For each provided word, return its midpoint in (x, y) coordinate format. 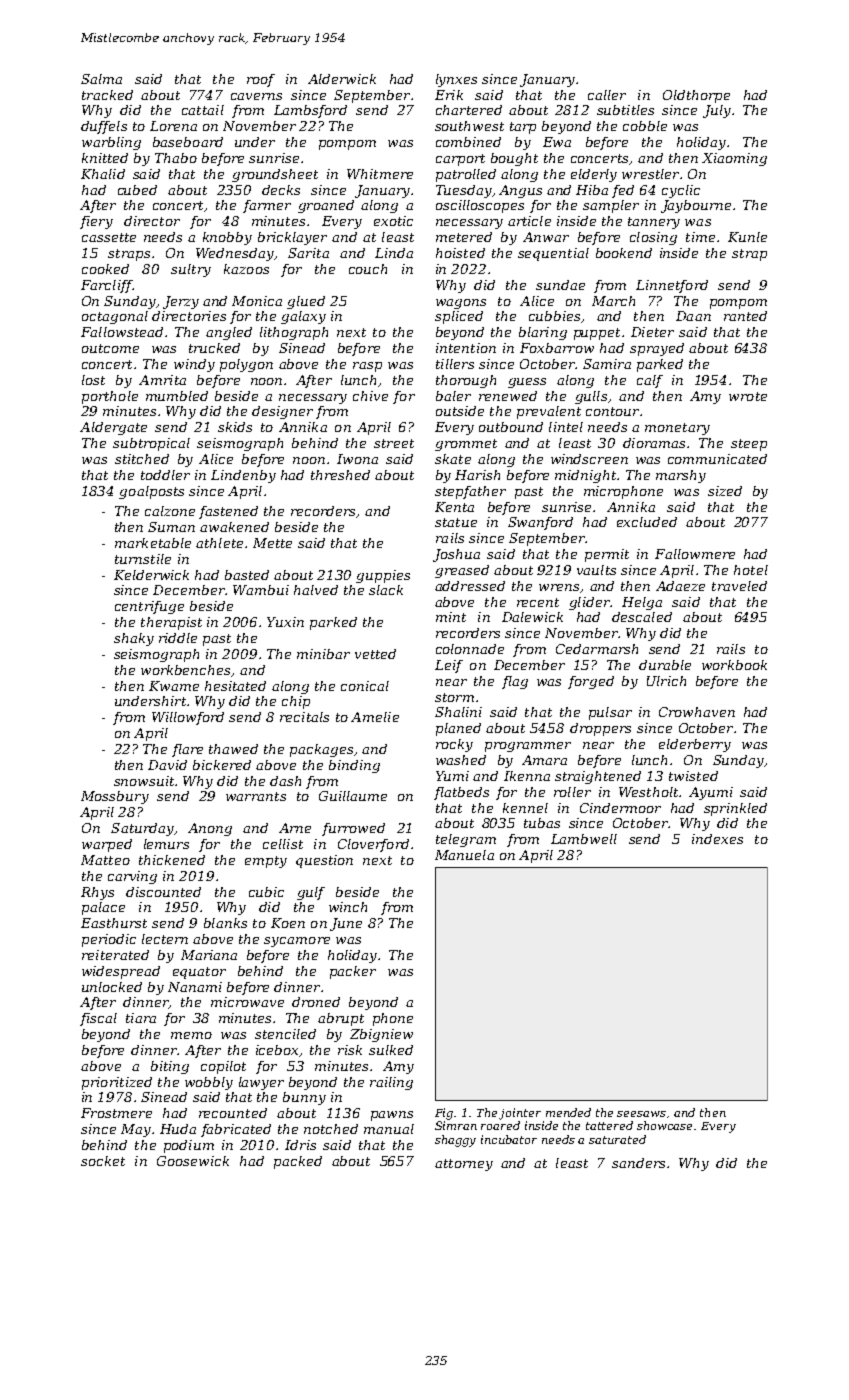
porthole (110, 397)
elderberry (695, 745)
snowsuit (144, 781)
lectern (165, 939)
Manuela (464, 855)
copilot (223, 1067)
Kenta (454, 507)
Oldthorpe (696, 96)
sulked (391, 1050)
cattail (203, 110)
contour (612, 411)
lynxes (456, 80)
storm (454, 697)
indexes (717, 839)
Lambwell (584, 839)
